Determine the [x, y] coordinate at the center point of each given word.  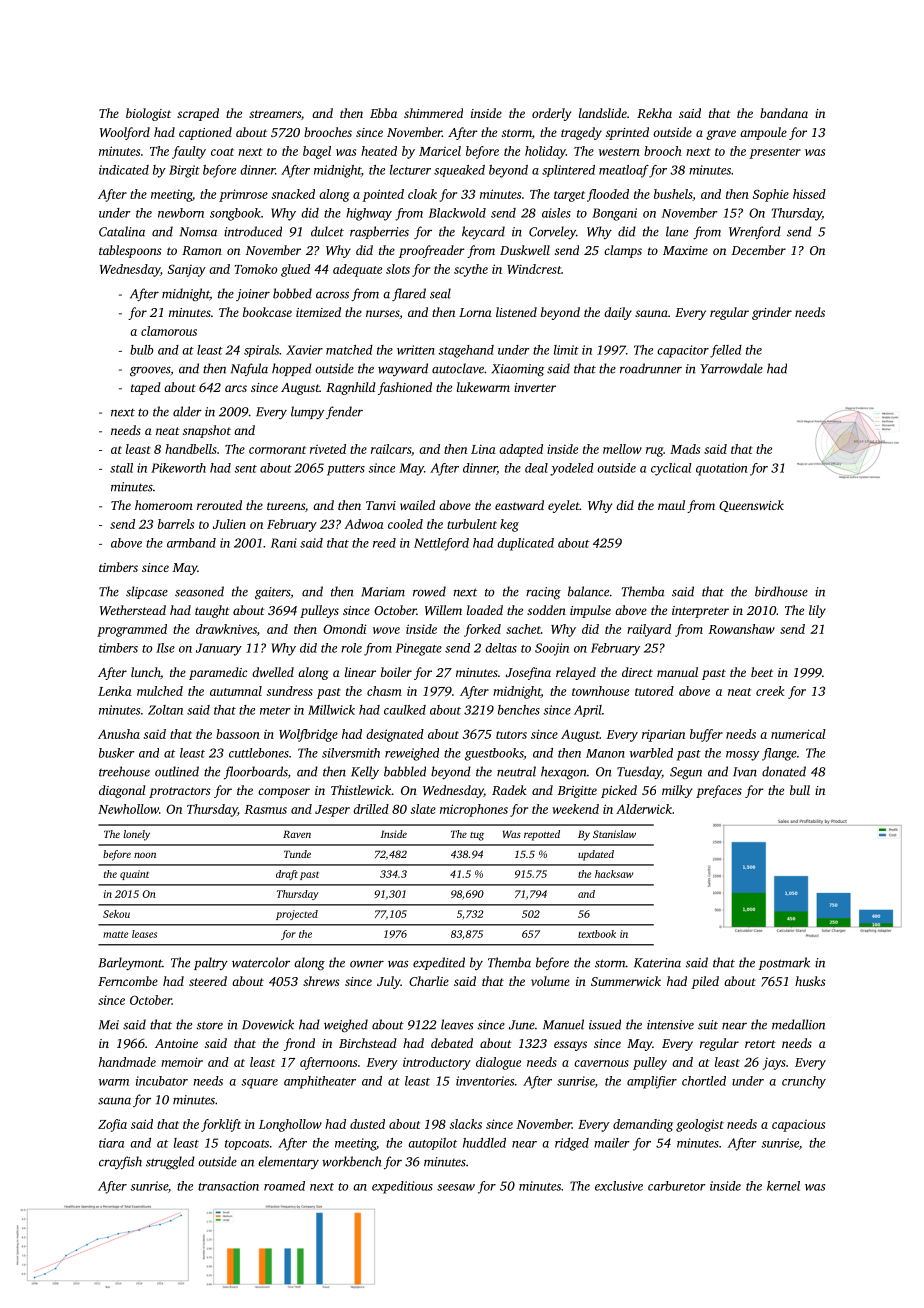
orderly [551, 114]
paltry [211, 963]
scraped [198, 114]
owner [367, 964]
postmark [784, 963]
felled [726, 351]
